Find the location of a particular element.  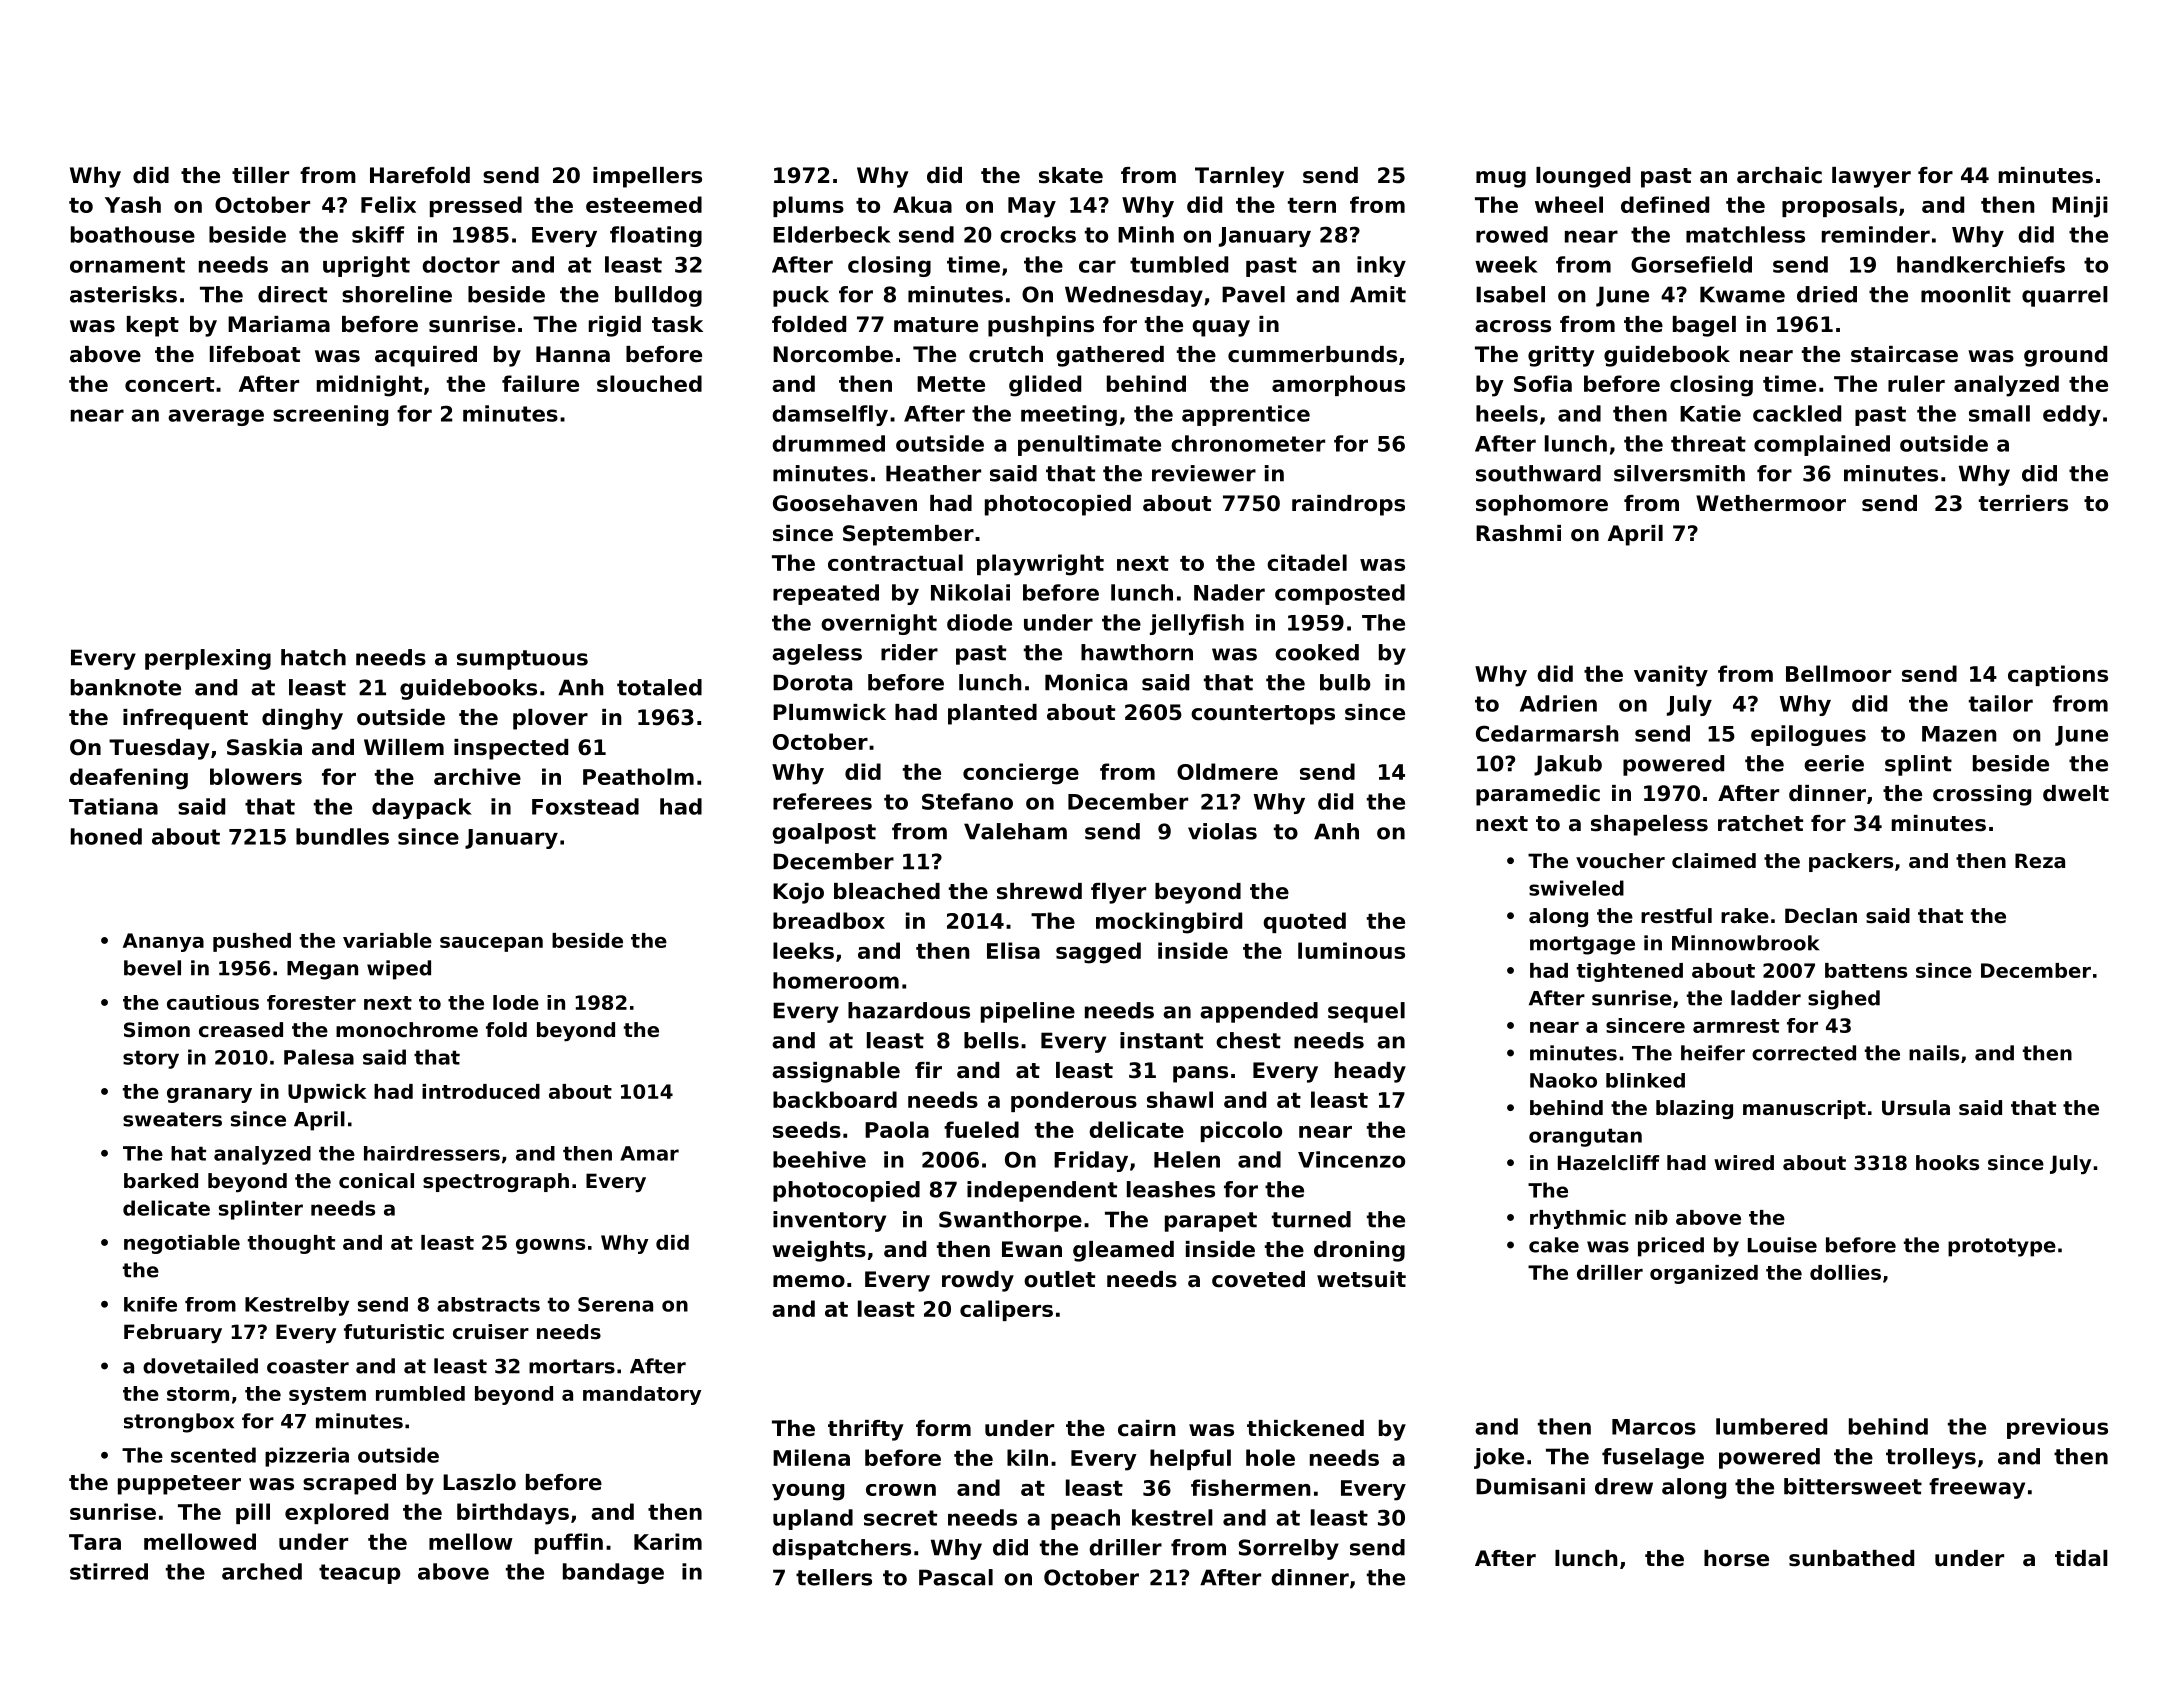

system is located at coordinates (327, 1396).
